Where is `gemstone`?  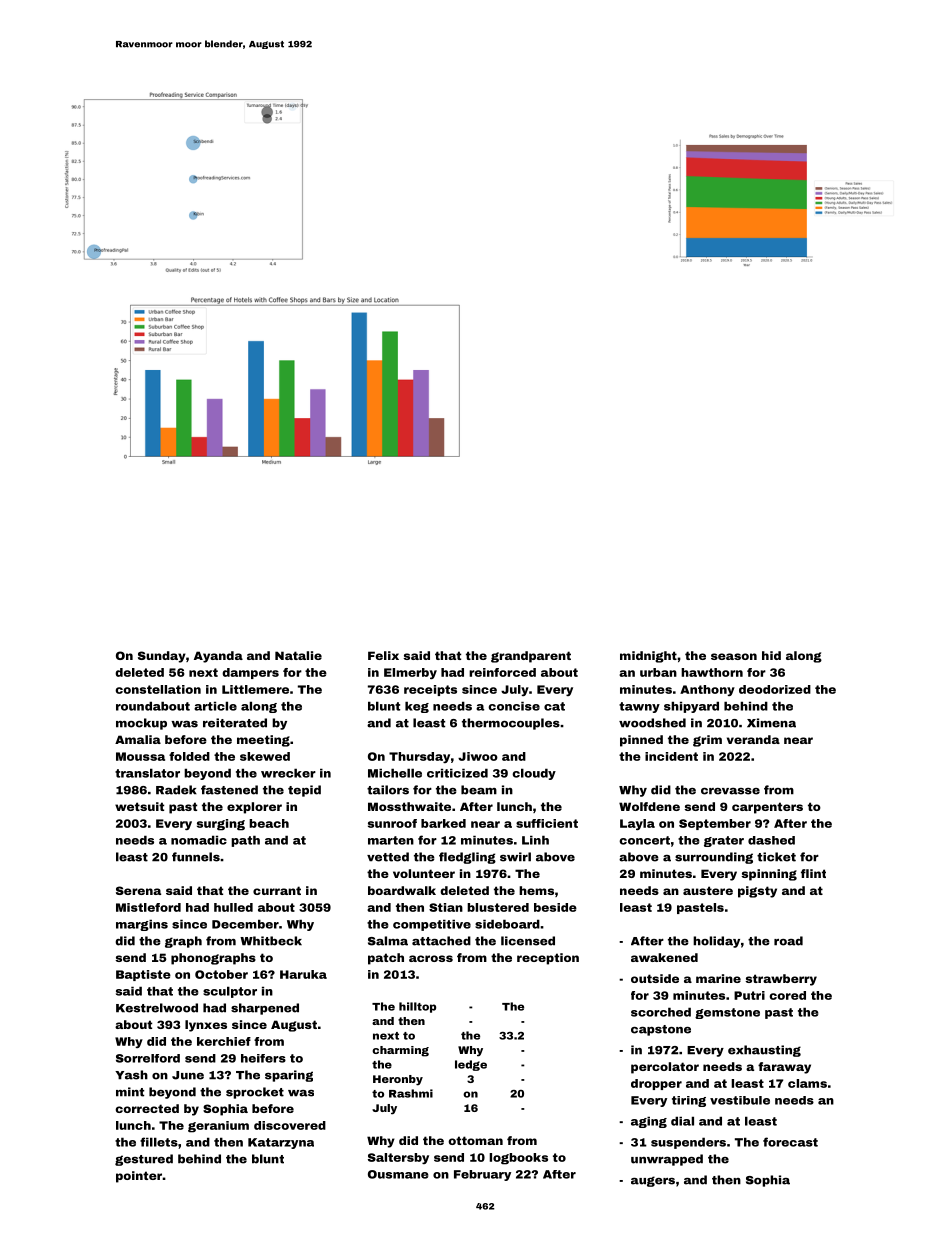 gemstone is located at coordinates (727, 1013).
